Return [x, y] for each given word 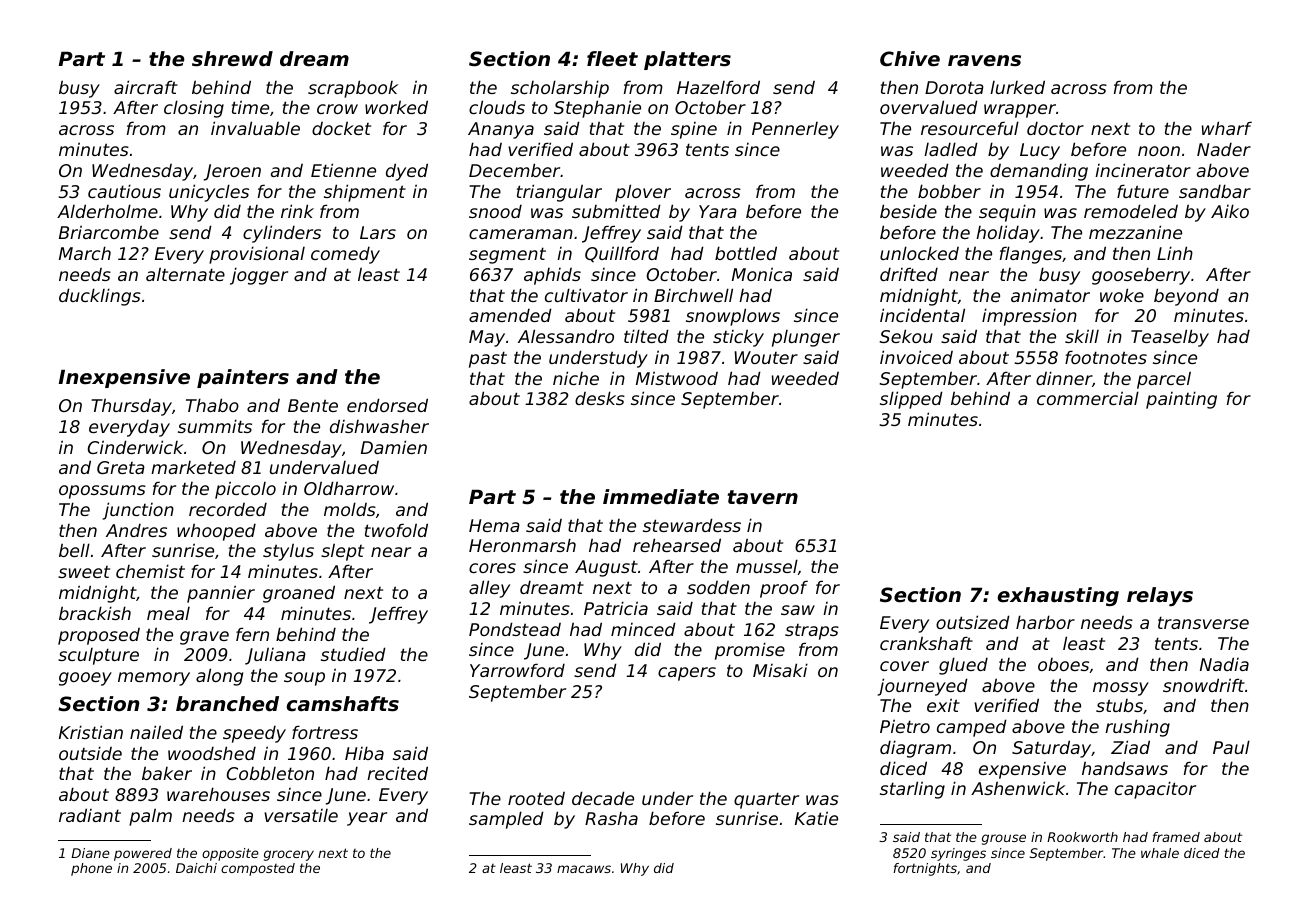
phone [91, 869]
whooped [216, 532]
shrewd [232, 59]
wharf [1227, 128]
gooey [85, 679]
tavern [762, 497]
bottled [746, 253]
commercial [1088, 398]
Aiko [1230, 211]
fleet [612, 59]
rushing [1137, 728]
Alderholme [107, 211]
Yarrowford [517, 670]
